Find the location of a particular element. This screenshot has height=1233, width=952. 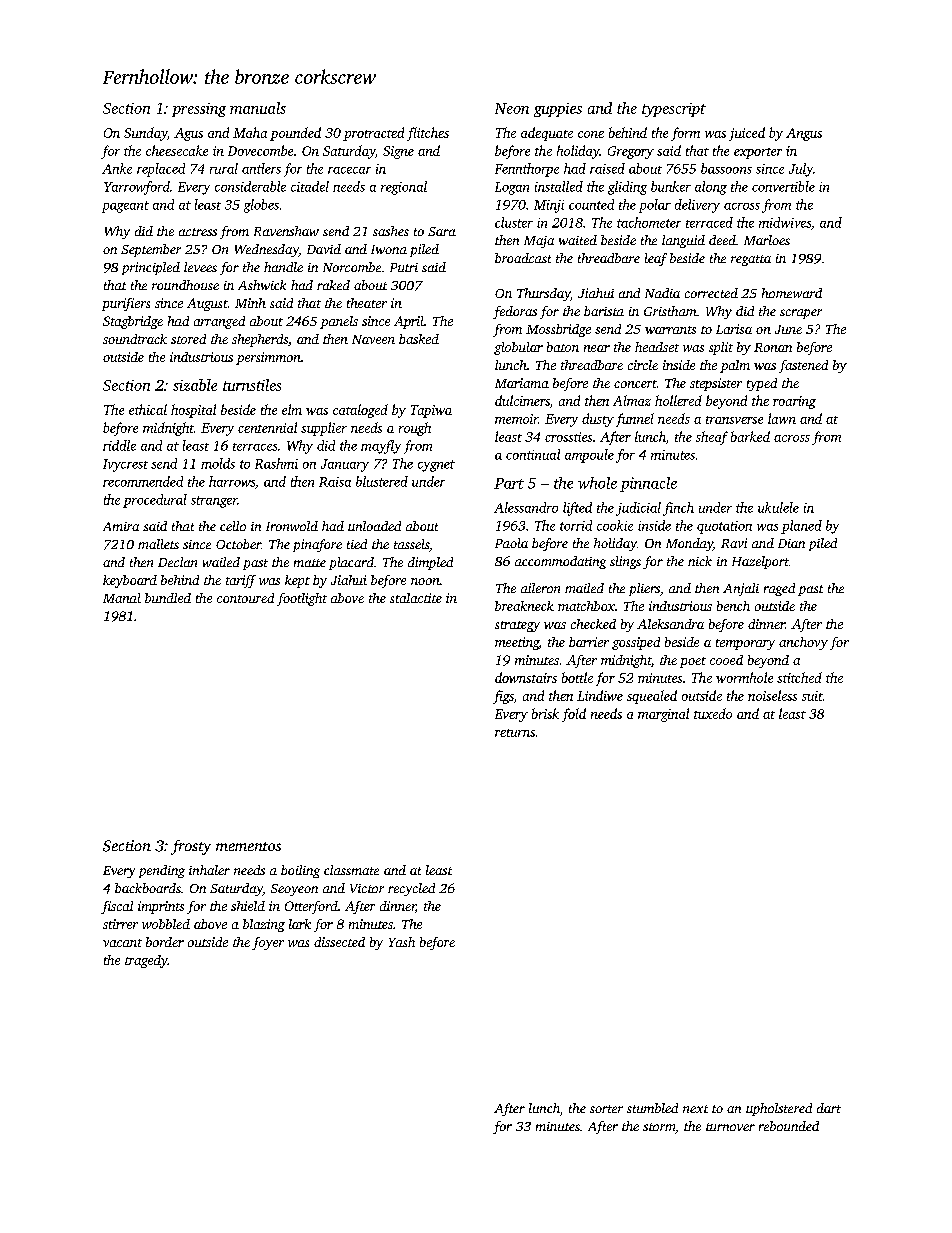

Sunday is located at coordinates (145, 134).
